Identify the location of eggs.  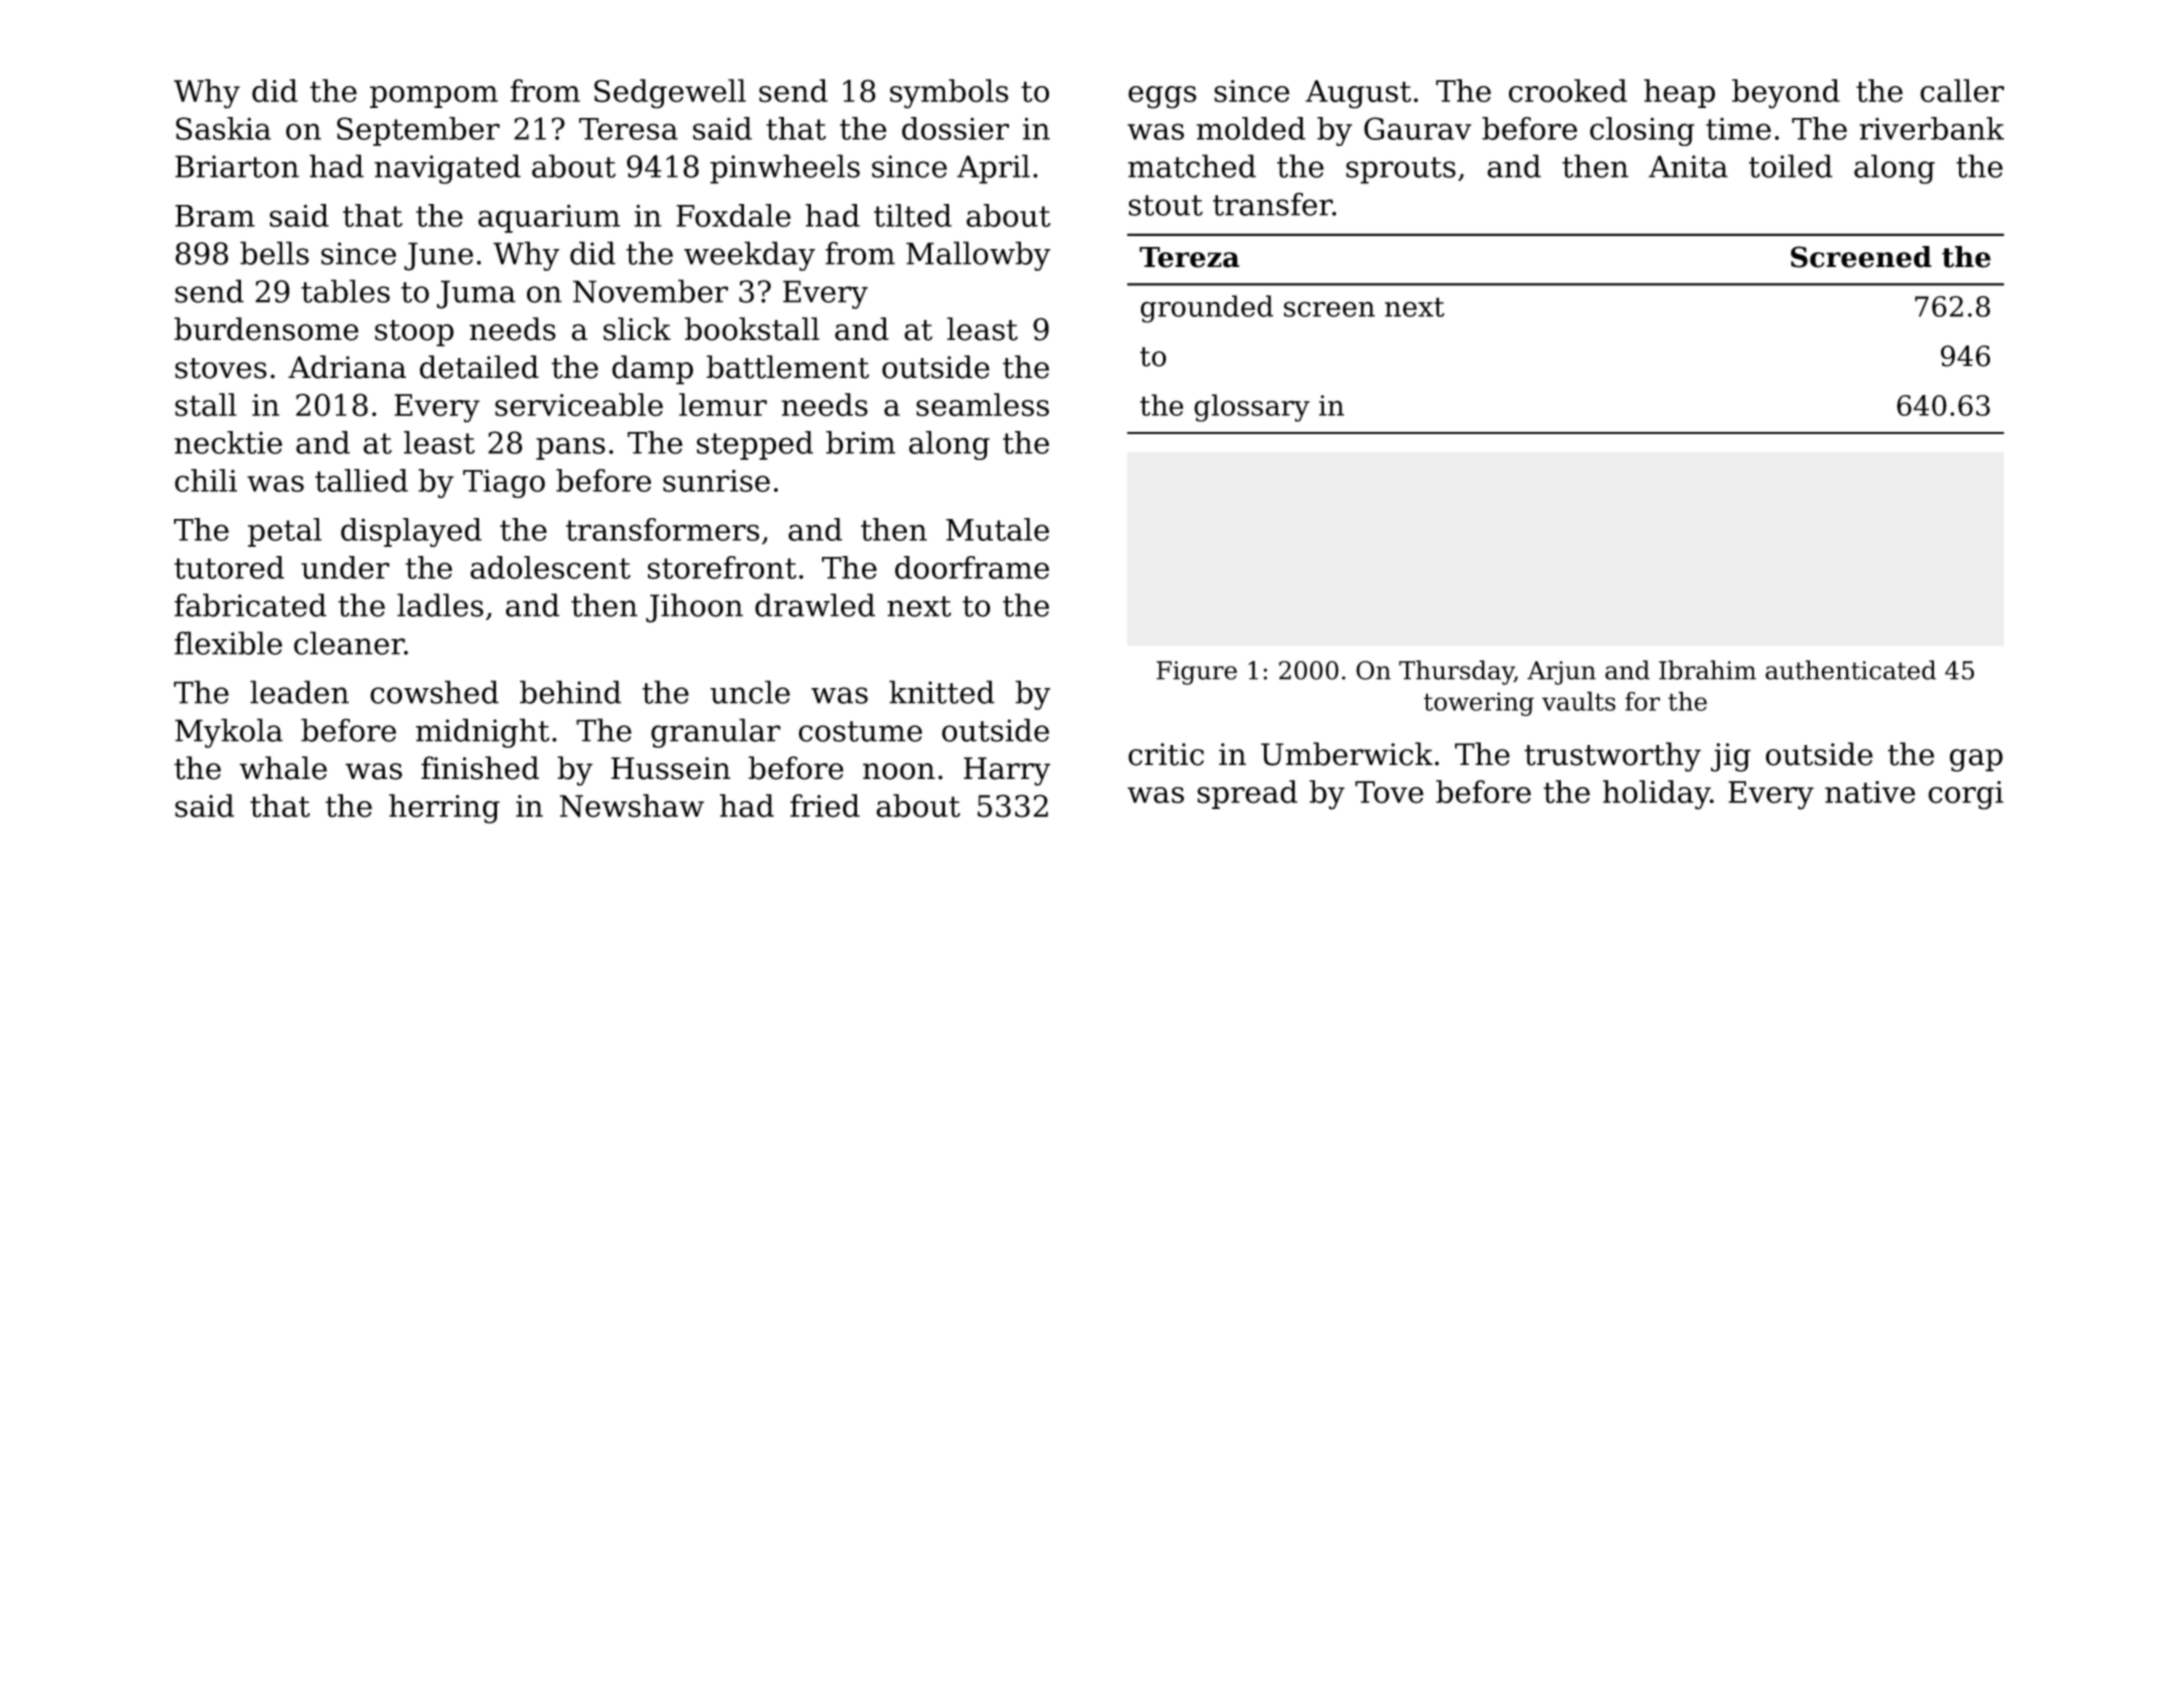
(1162, 97).
